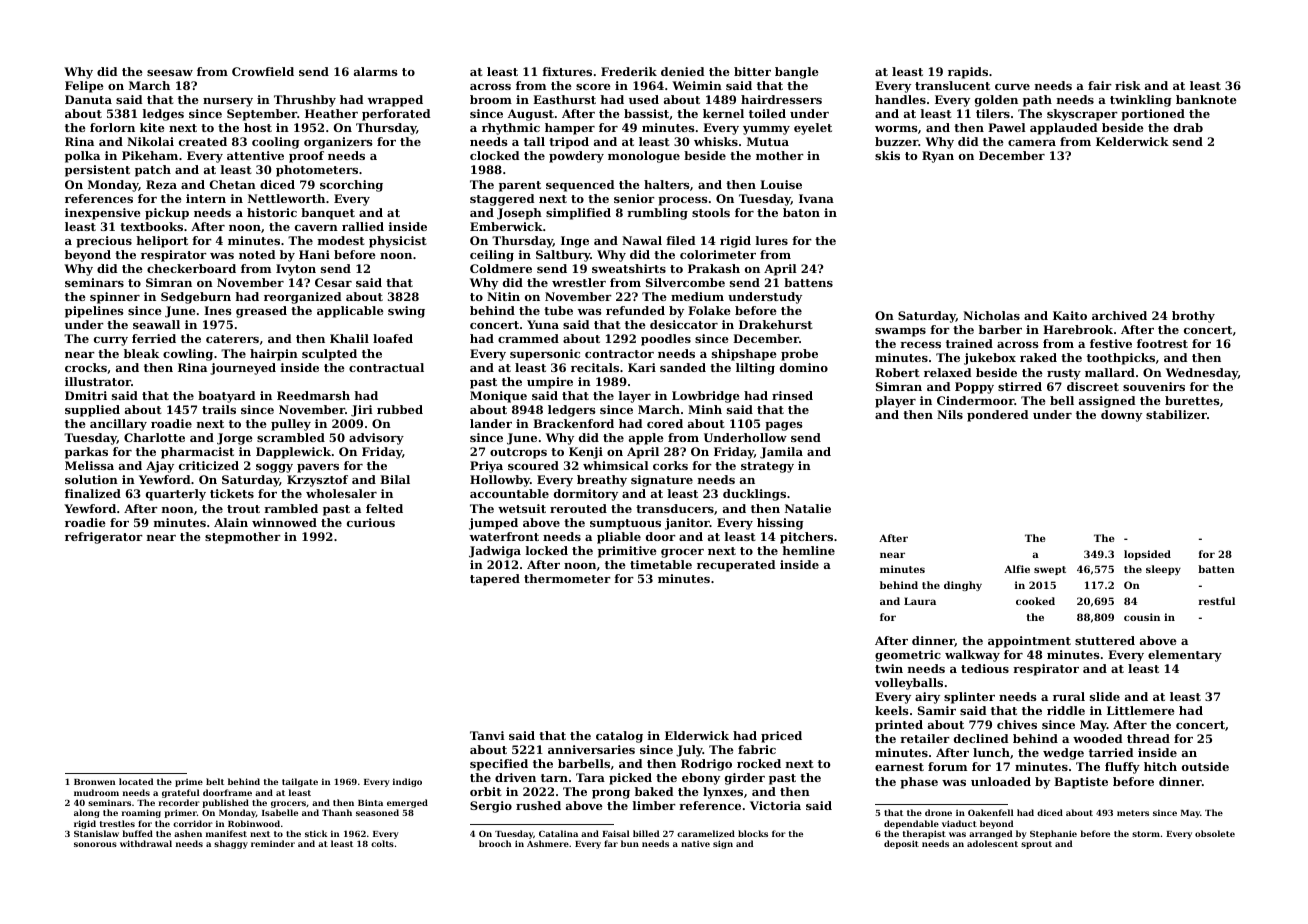 The height and width of the screenshot is (924, 1308). What do you see at coordinates (350, 312) in the screenshot?
I see `applicable` at bounding box center [350, 312].
